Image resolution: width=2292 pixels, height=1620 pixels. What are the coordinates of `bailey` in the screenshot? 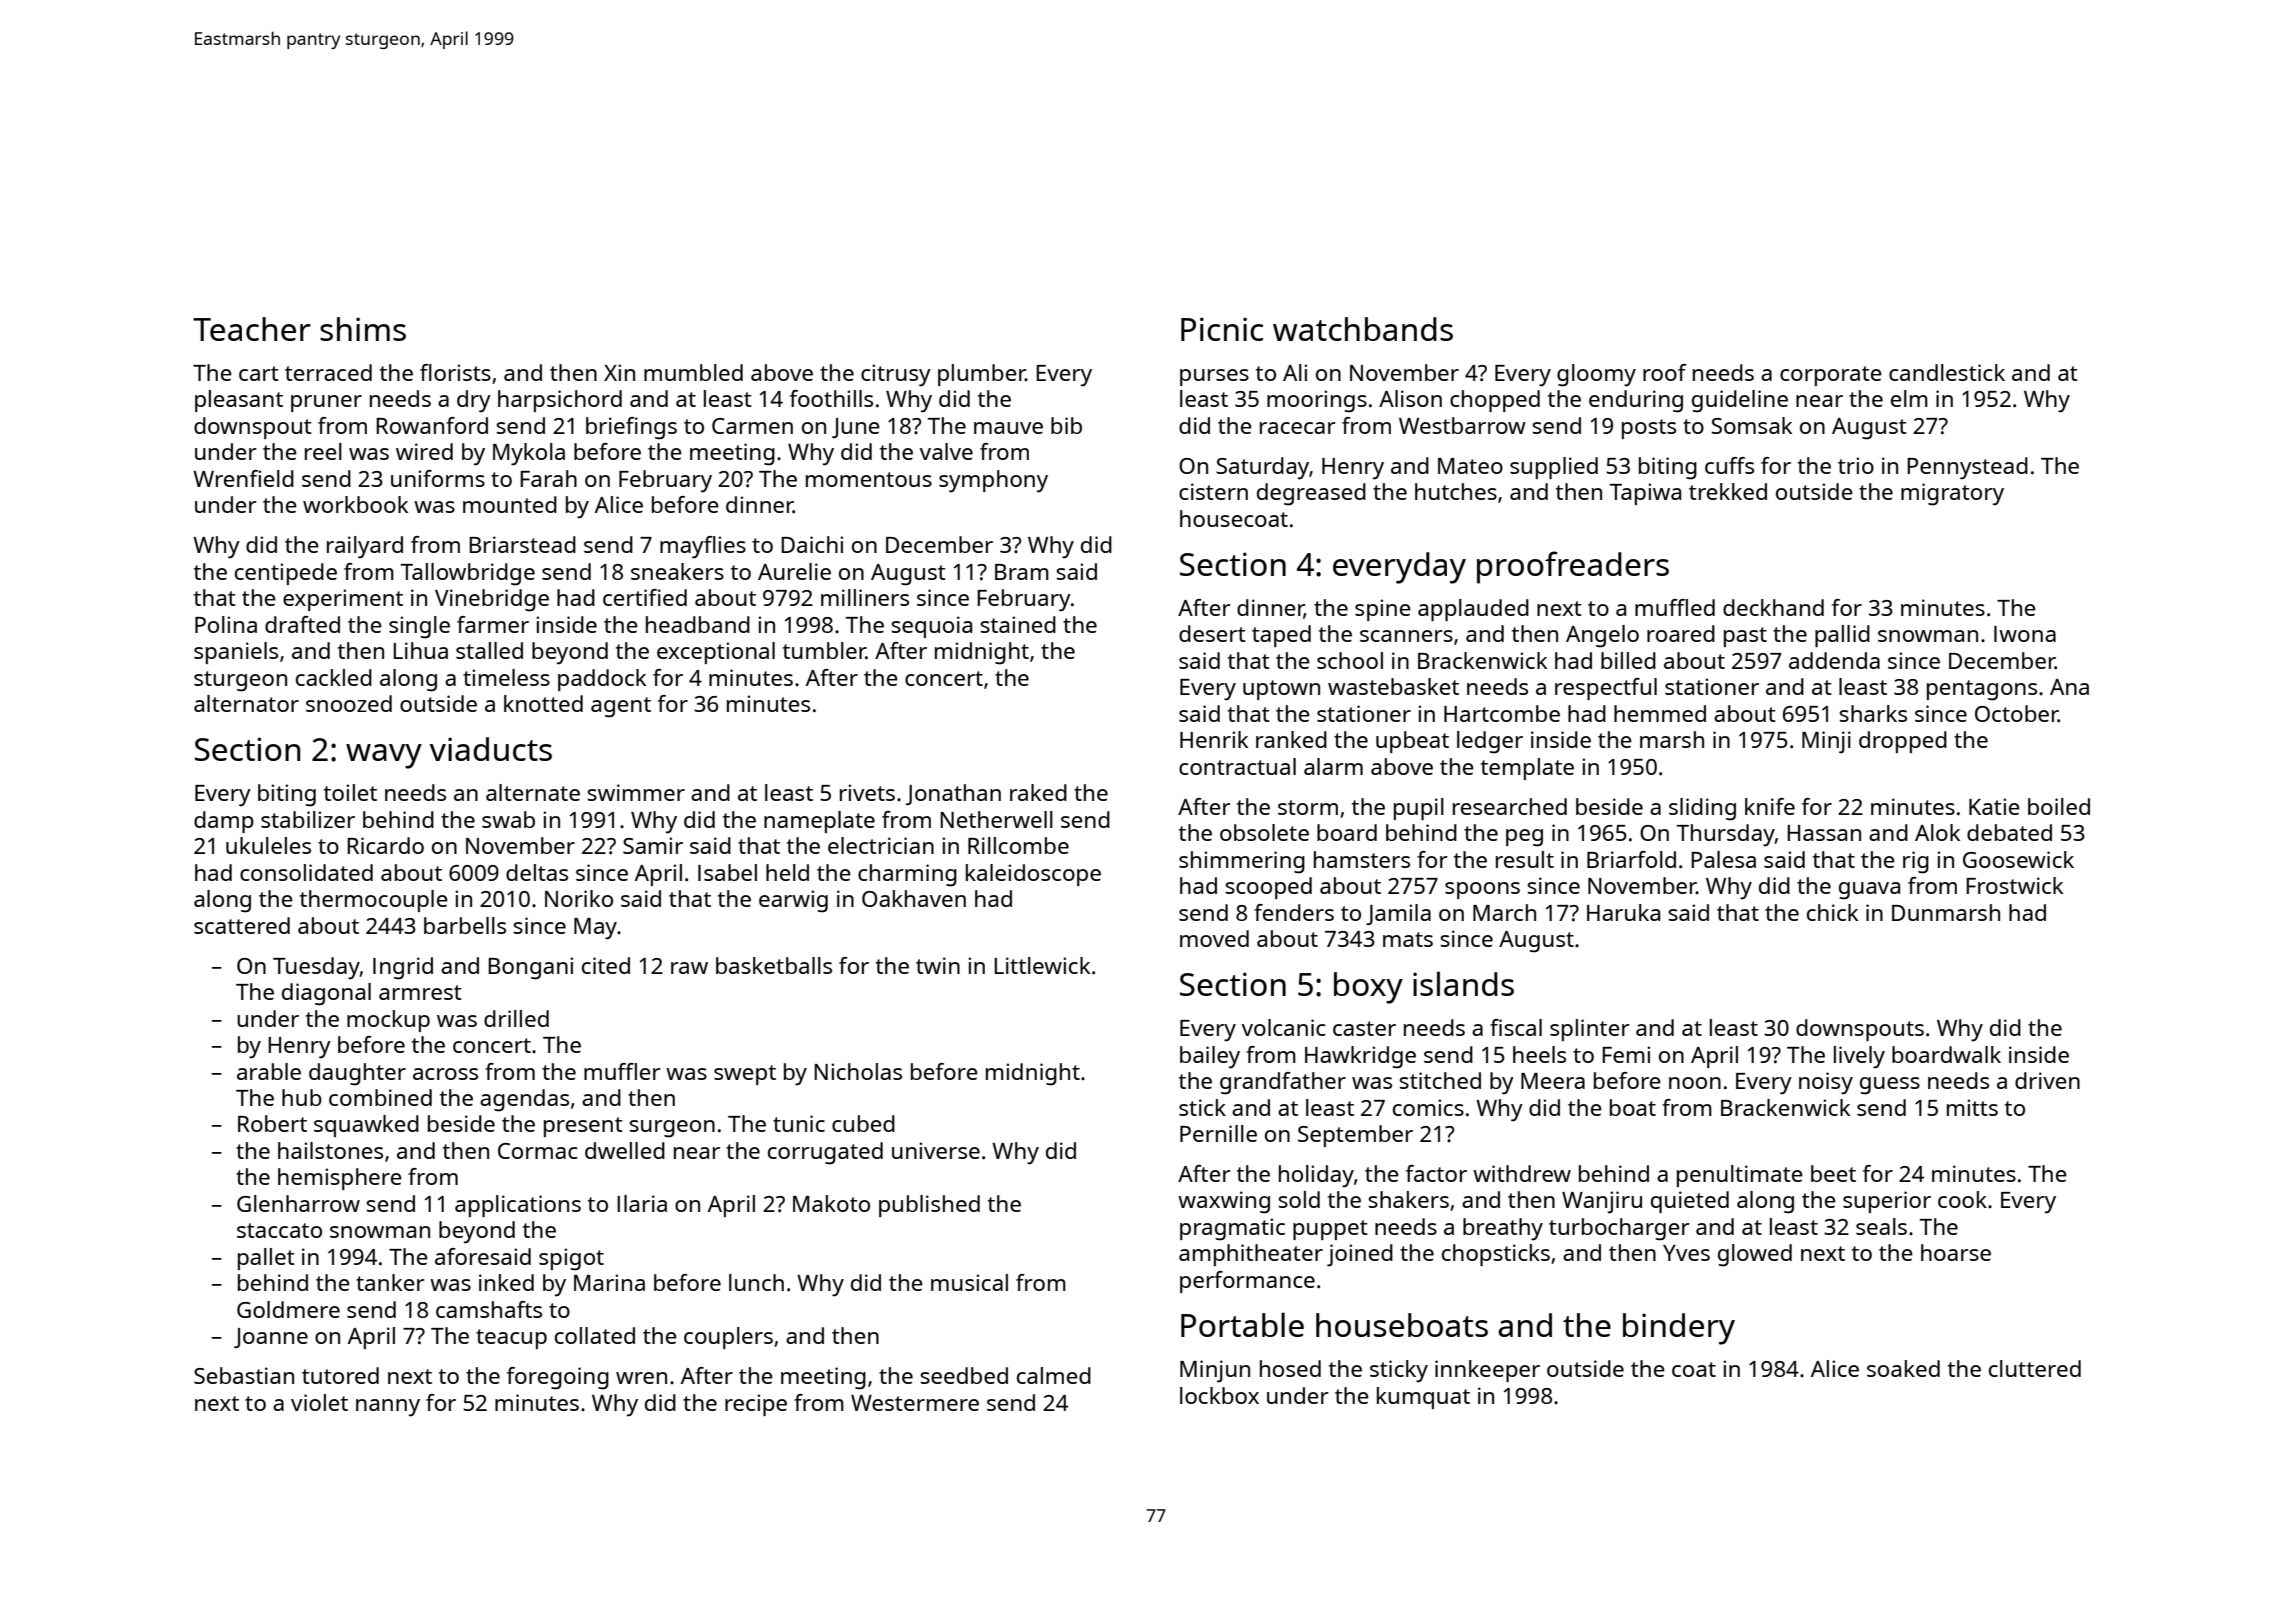 It's located at (1210, 1057).
